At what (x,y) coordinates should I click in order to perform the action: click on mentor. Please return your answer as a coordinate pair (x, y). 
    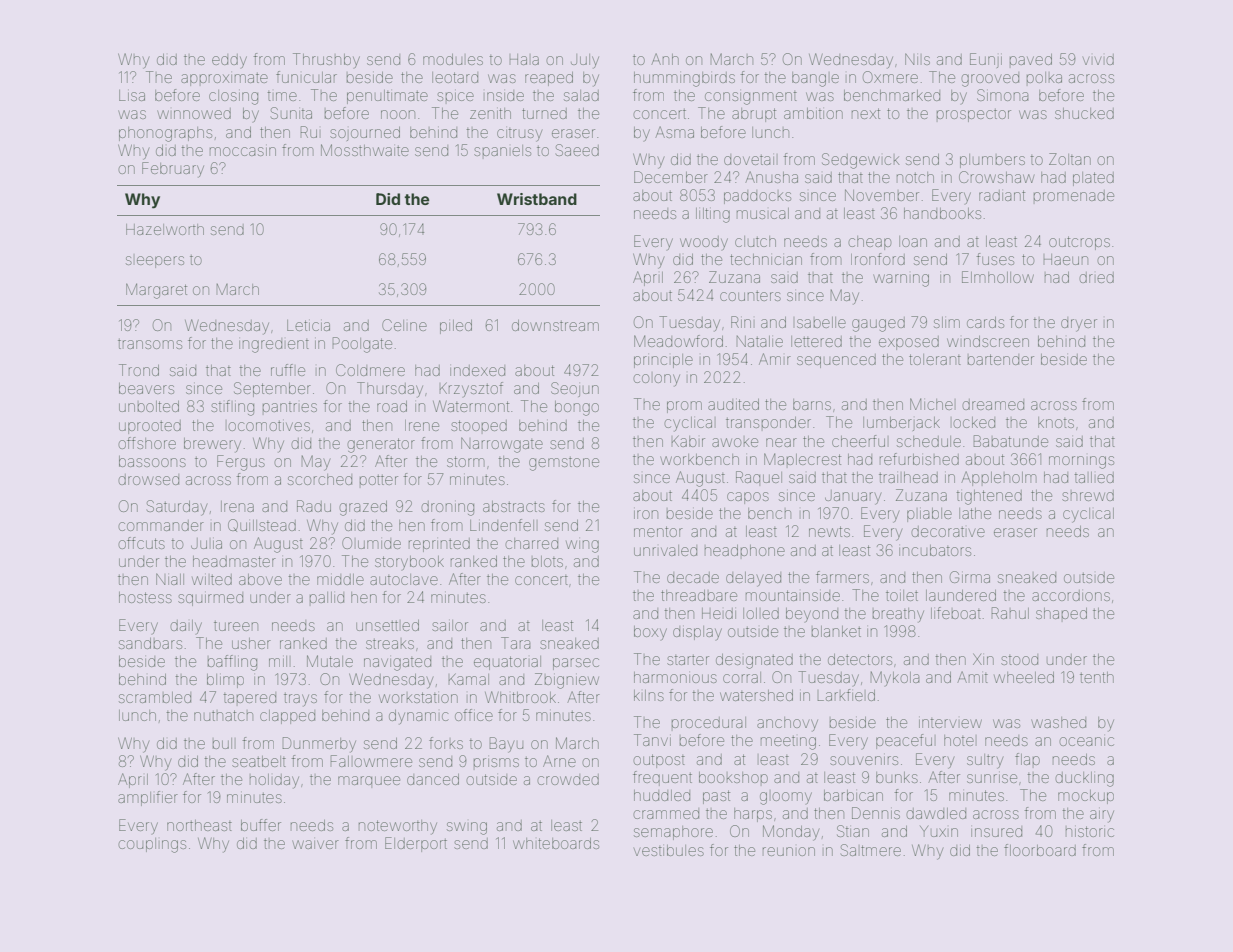
    Looking at the image, I should click on (658, 531).
